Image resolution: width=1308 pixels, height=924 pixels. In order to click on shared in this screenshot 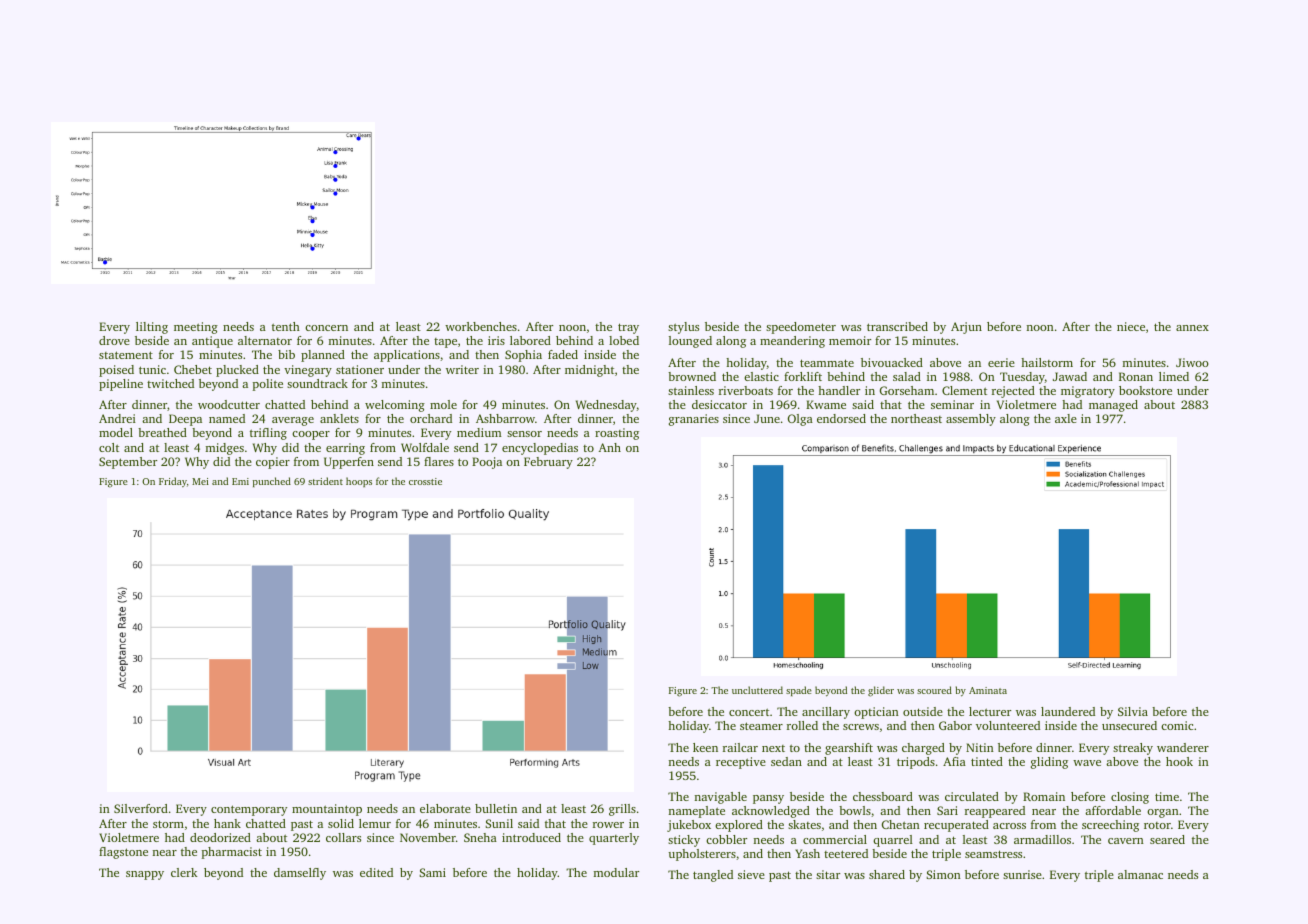, I will do `click(887, 874)`.
